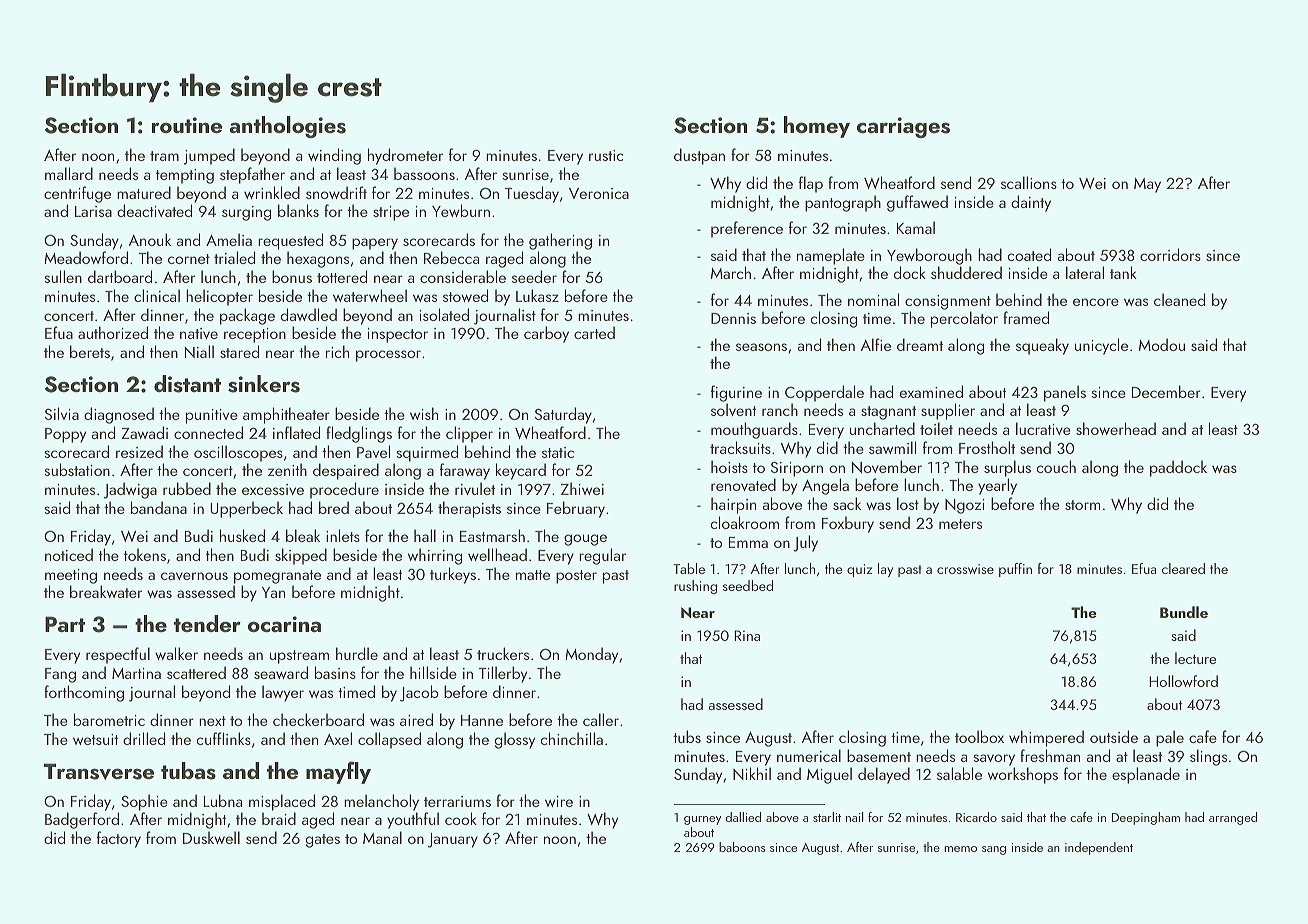 The width and height of the screenshot is (1308, 924). What do you see at coordinates (903, 127) in the screenshot?
I see `carriages` at bounding box center [903, 127].
